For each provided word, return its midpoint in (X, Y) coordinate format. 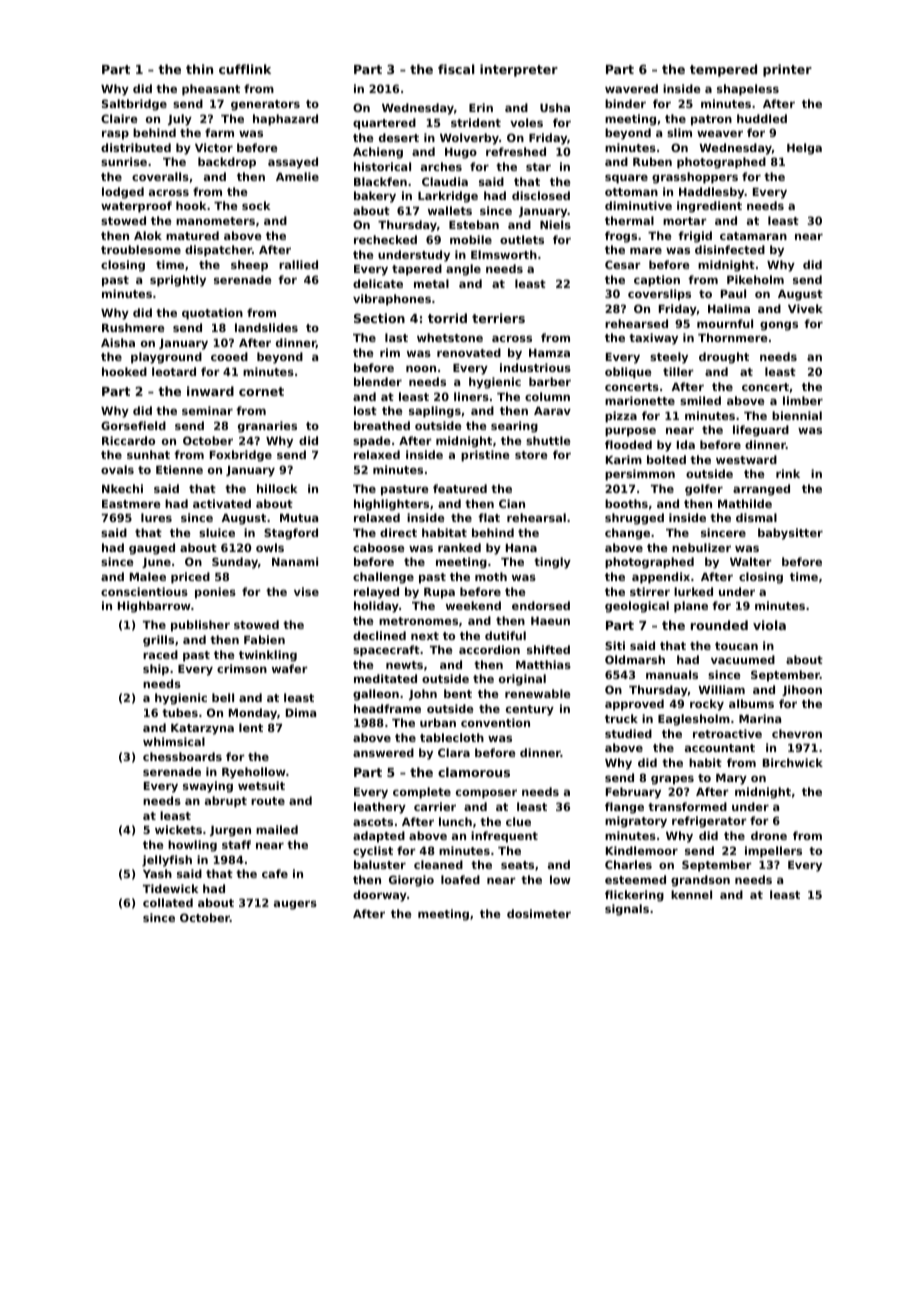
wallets (450, 210)
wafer (290, 668)
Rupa (439, 593)
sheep (249, 266)
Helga (804, 149)
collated (168, 902)
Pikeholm (755, 279)
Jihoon (802, 690)
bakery (375, 197)
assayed (293, 163)
